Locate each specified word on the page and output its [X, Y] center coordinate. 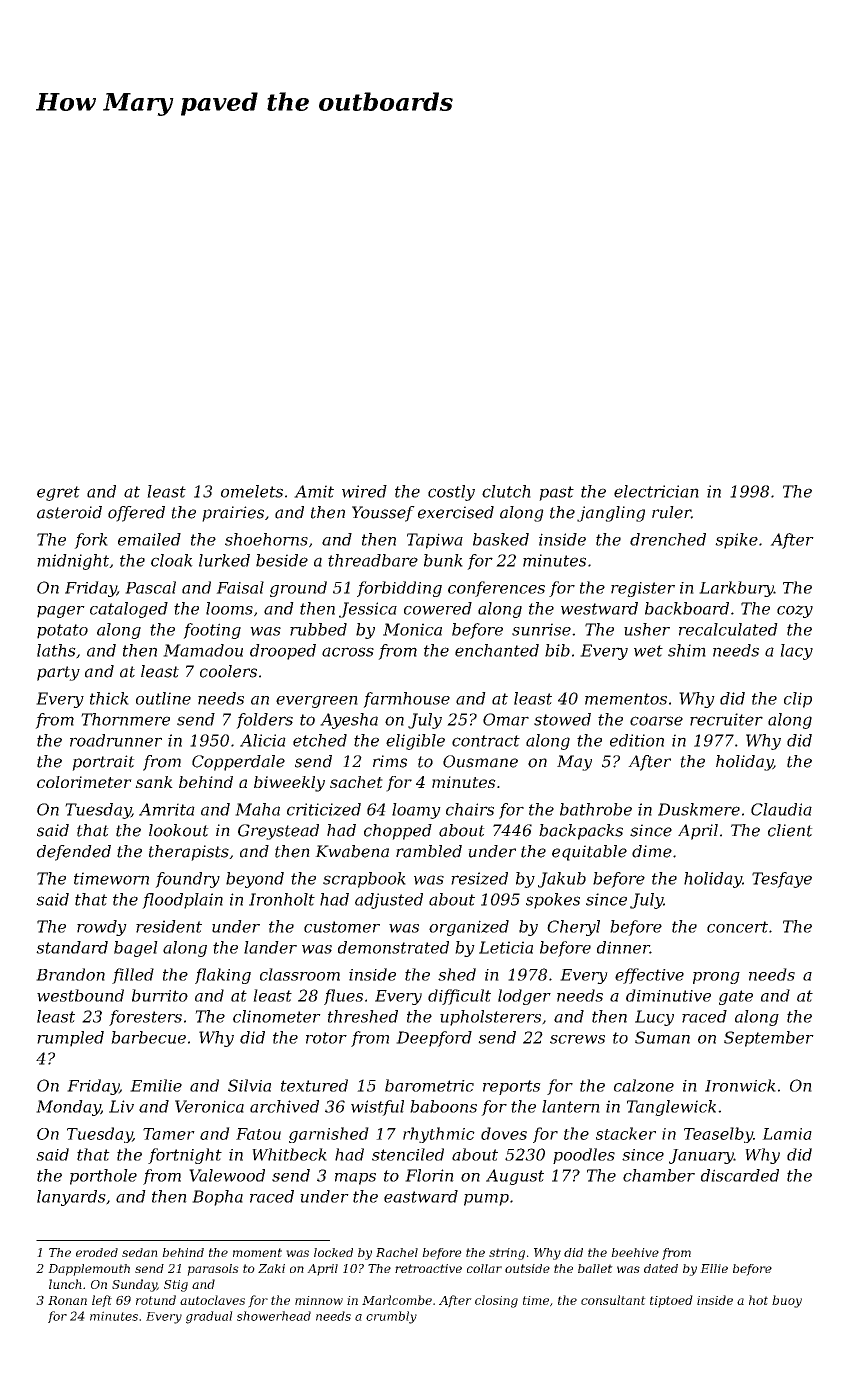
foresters [145, 1018]
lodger [524, 997]
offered [136, 514]
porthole [103, 1177]
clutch [506, 491]
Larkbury [736, 589]
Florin [429, 1175]
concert [737, 927]
